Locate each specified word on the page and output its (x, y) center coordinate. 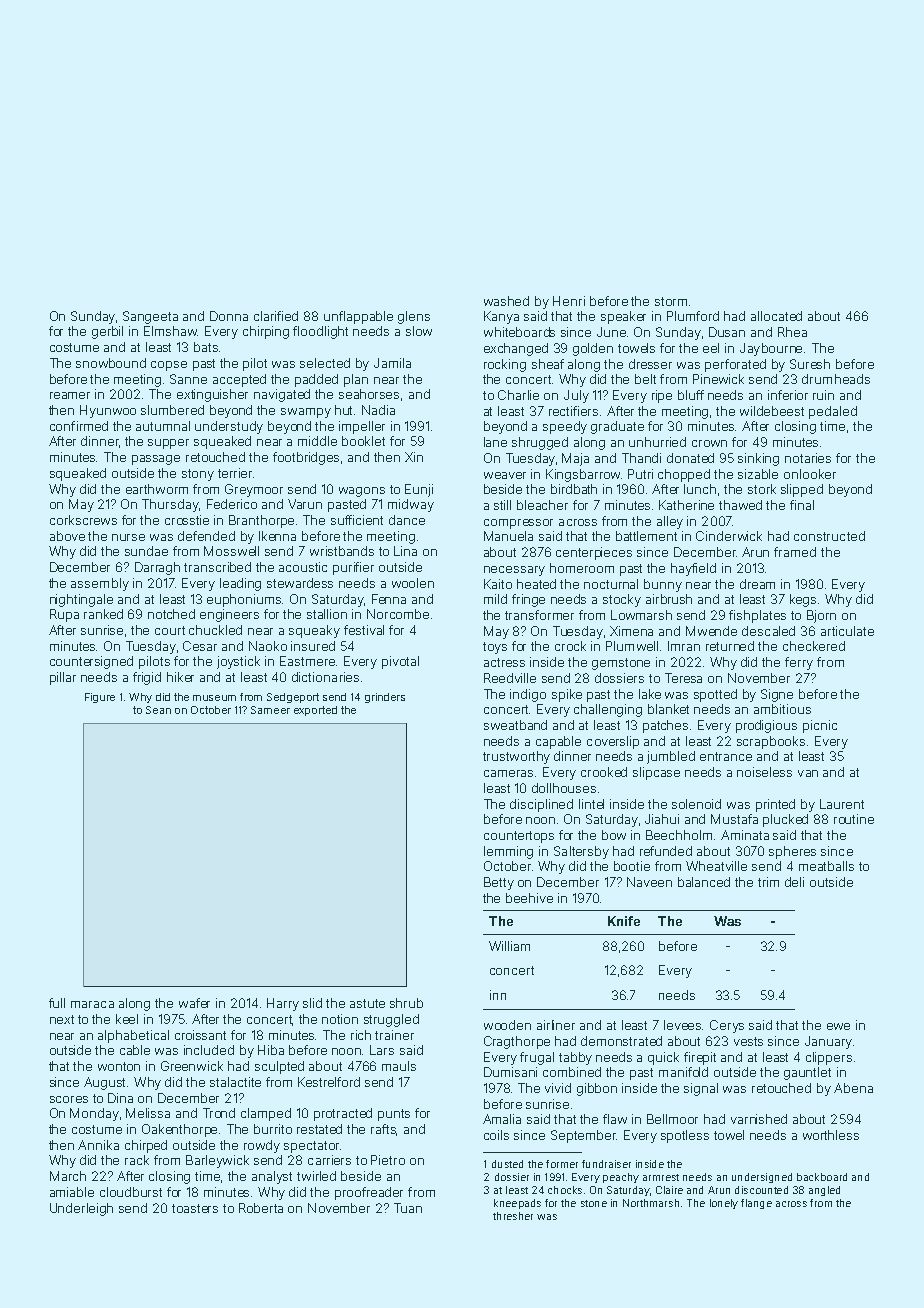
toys (495, 648)
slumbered (172, 410)
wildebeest (772, 411)
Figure (100, 698)
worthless (831, 1135)
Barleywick (217, 1161)
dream (757, 584)
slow (419, 331)
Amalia (502, 1119)
